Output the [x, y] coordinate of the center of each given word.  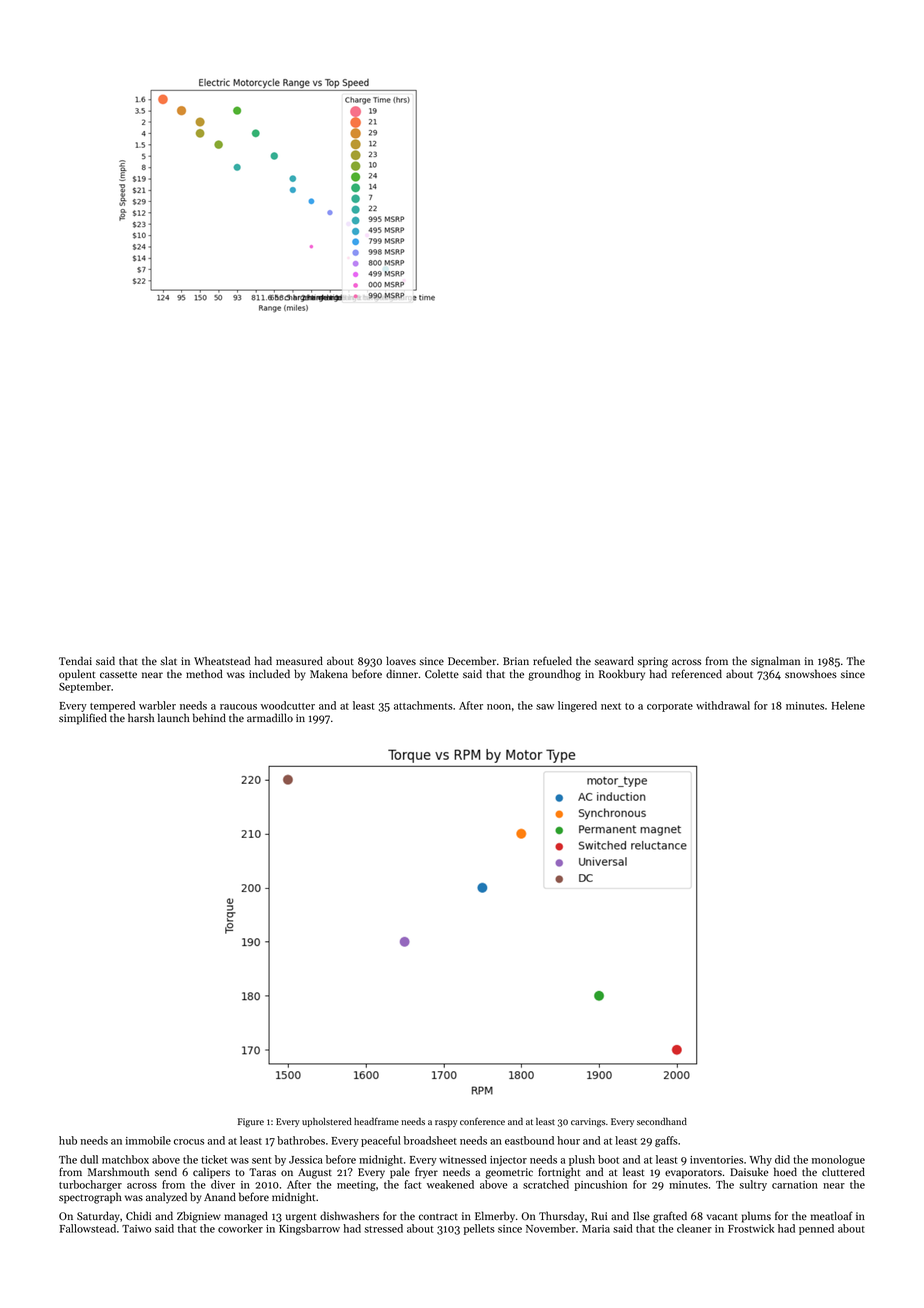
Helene [848, 705]
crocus [189, 1142]
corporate [670, 707]
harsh [141, 717]
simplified [83, 719]
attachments [423, 705]
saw [545, 707]
